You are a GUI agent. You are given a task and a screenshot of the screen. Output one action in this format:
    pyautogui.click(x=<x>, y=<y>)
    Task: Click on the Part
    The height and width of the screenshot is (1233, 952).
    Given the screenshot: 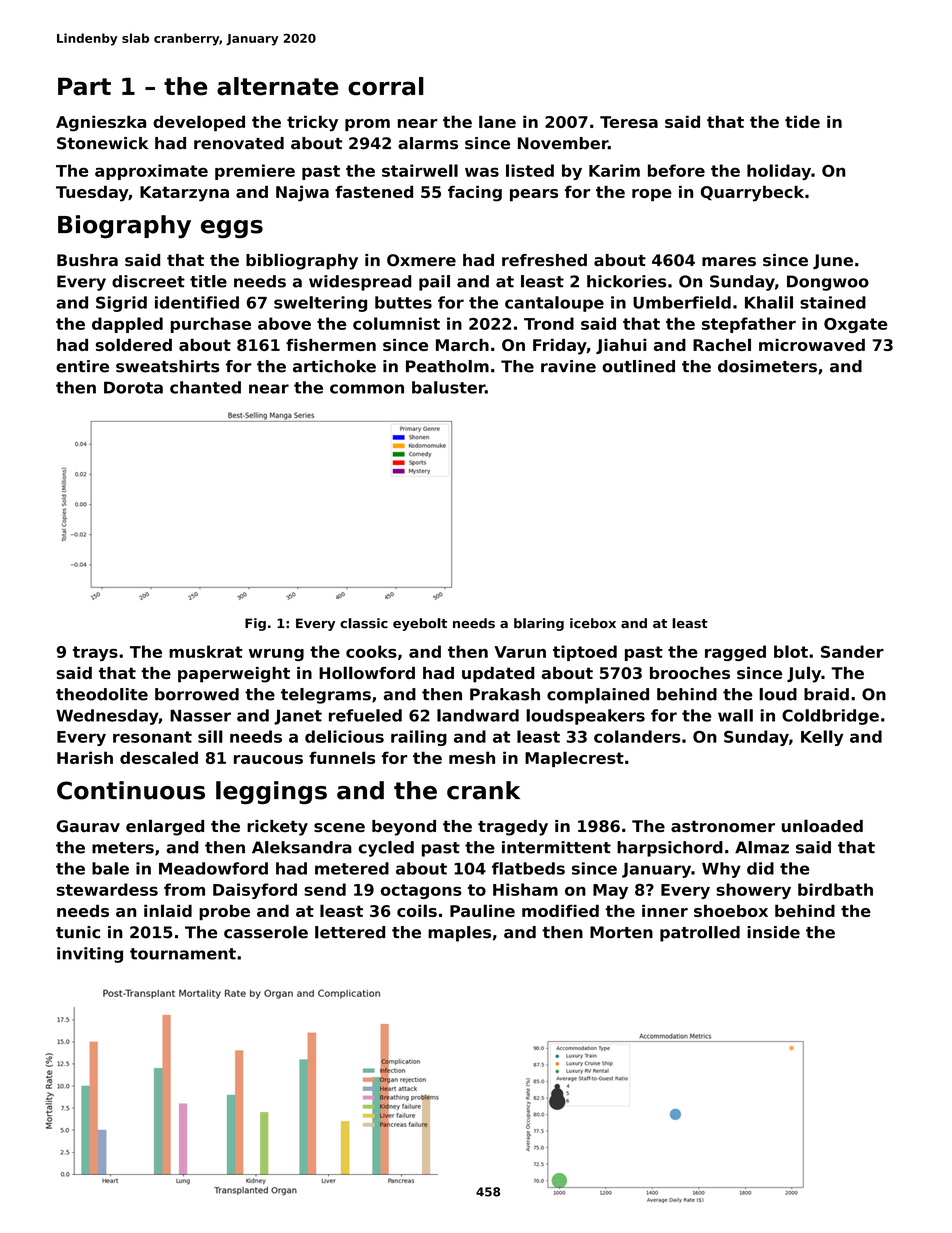 What is the action you would take?
    pyautogui.click(x=84, y=86)
